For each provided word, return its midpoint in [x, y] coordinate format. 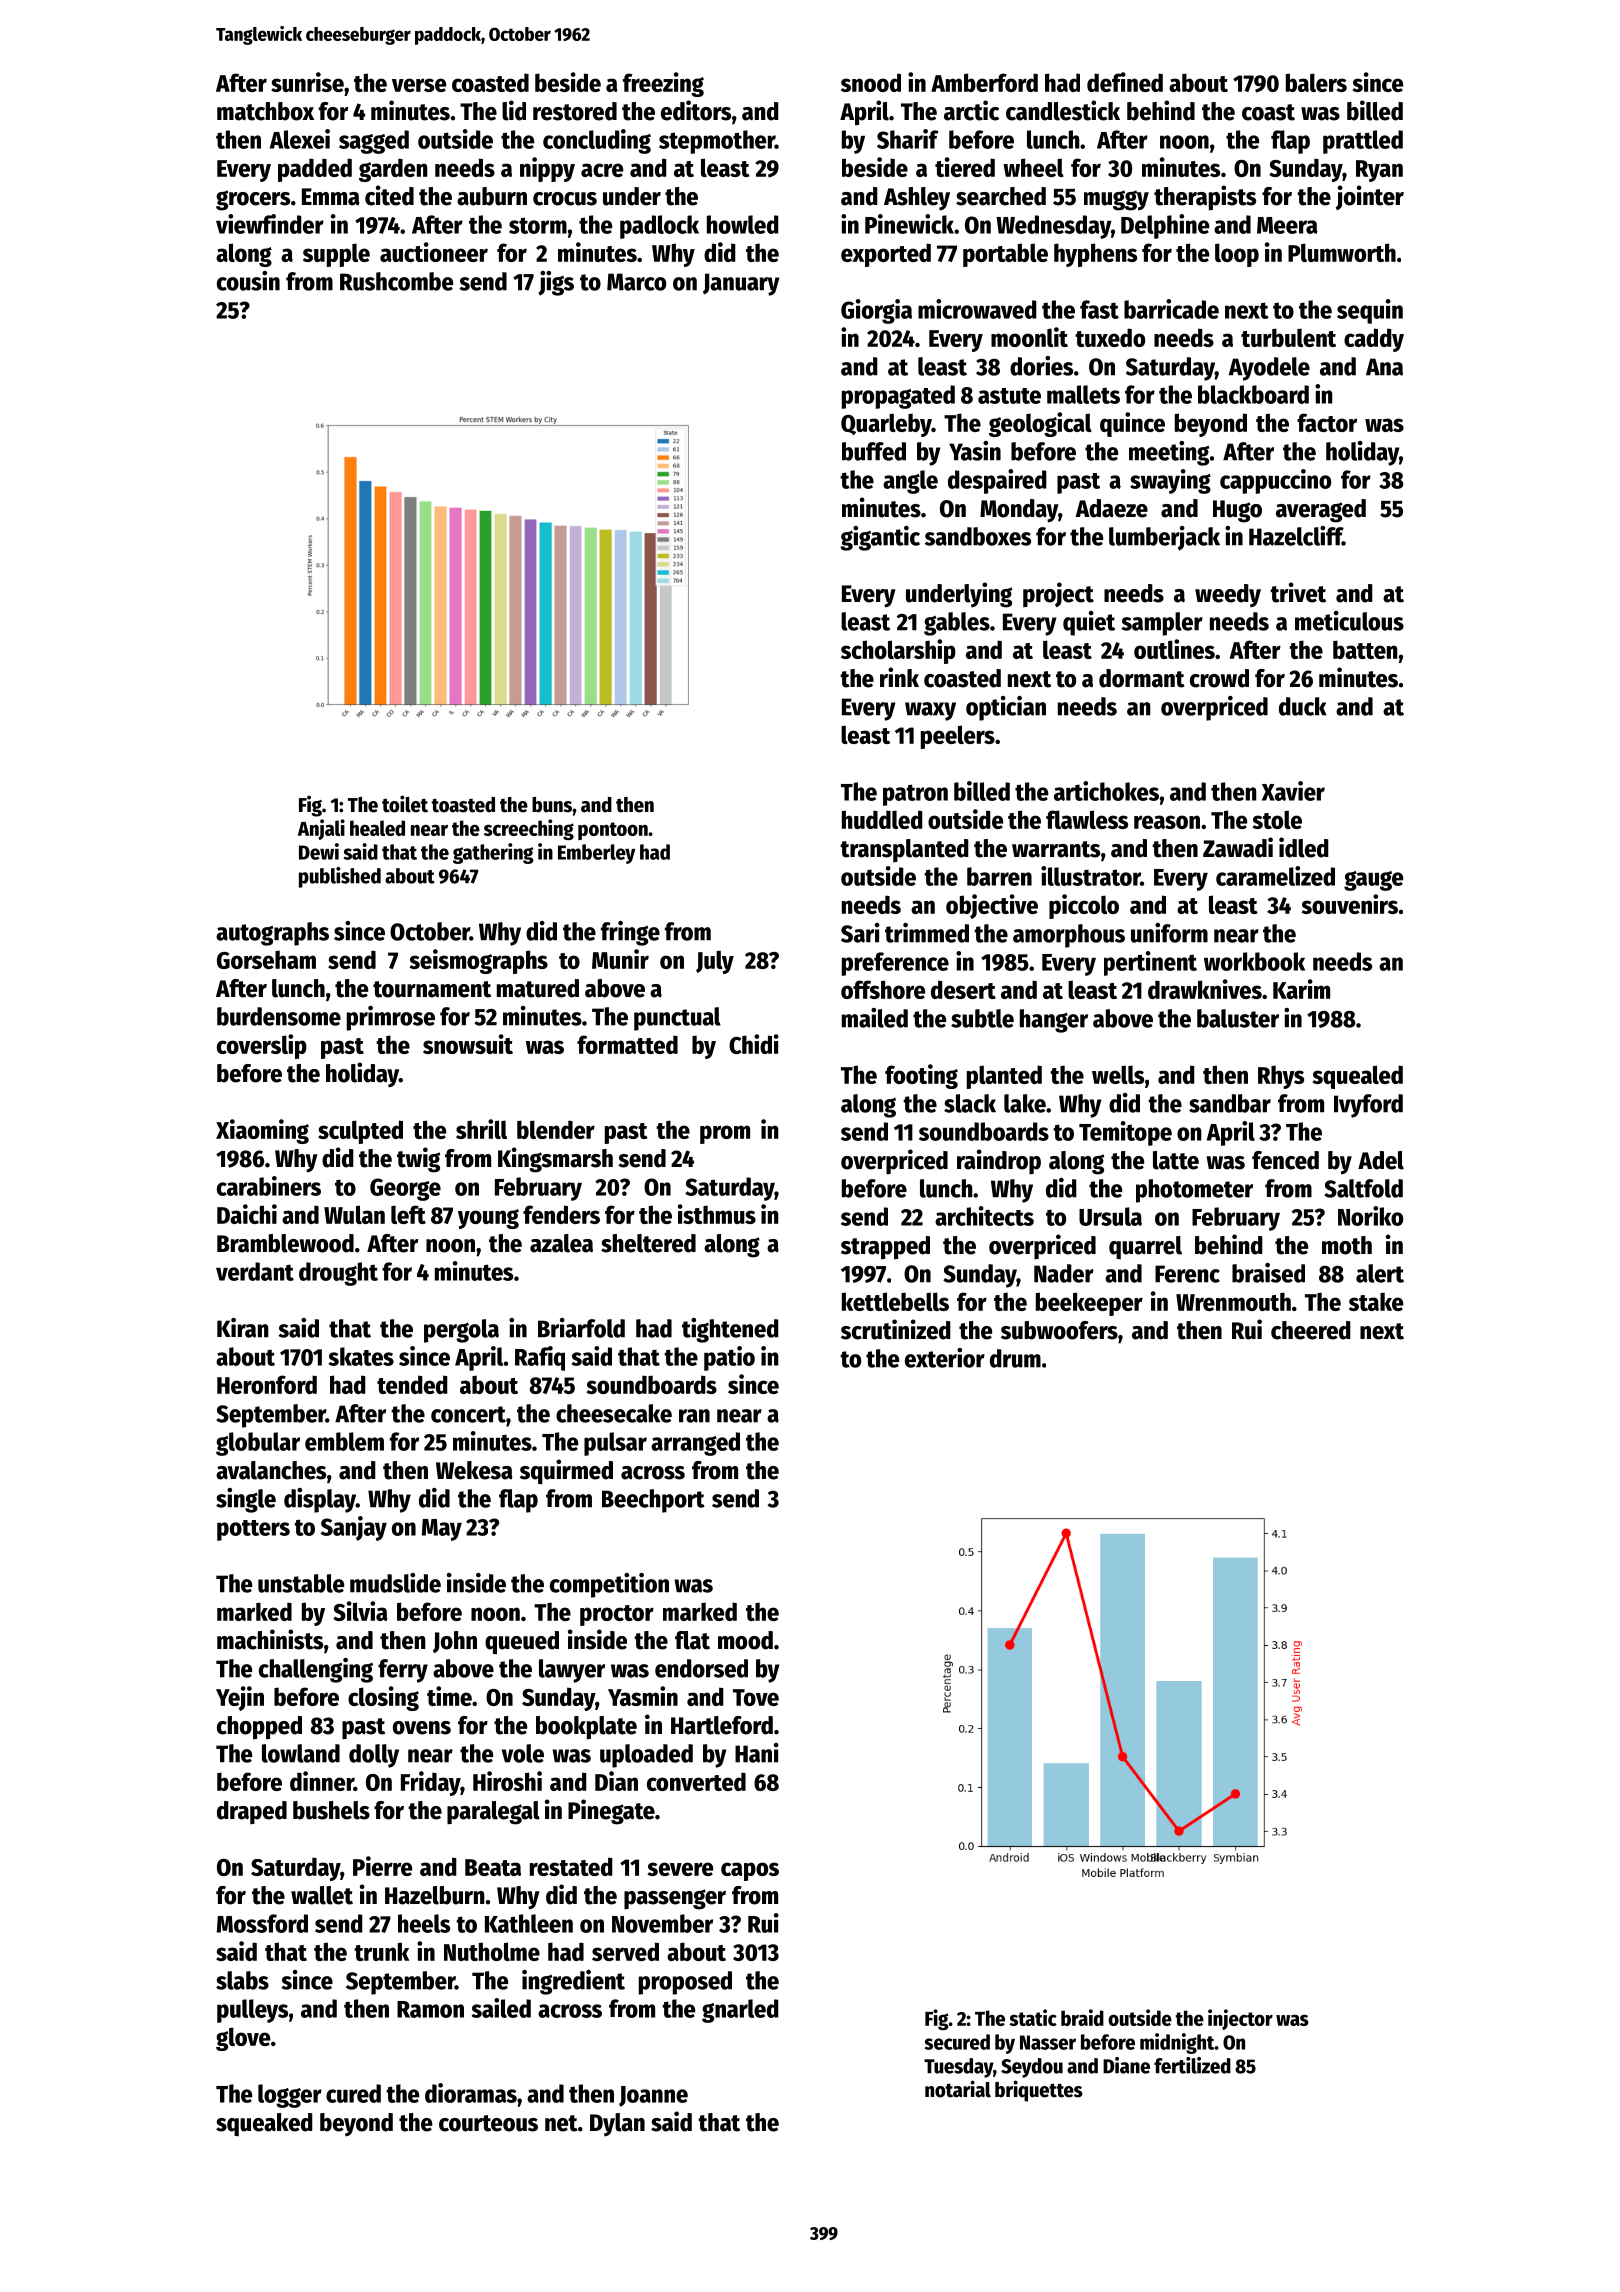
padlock [659, 227]
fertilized [1192, 2065]
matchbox [265, 111]
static [1033, 2017]
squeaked [264, 2124]
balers [1316, 82]
